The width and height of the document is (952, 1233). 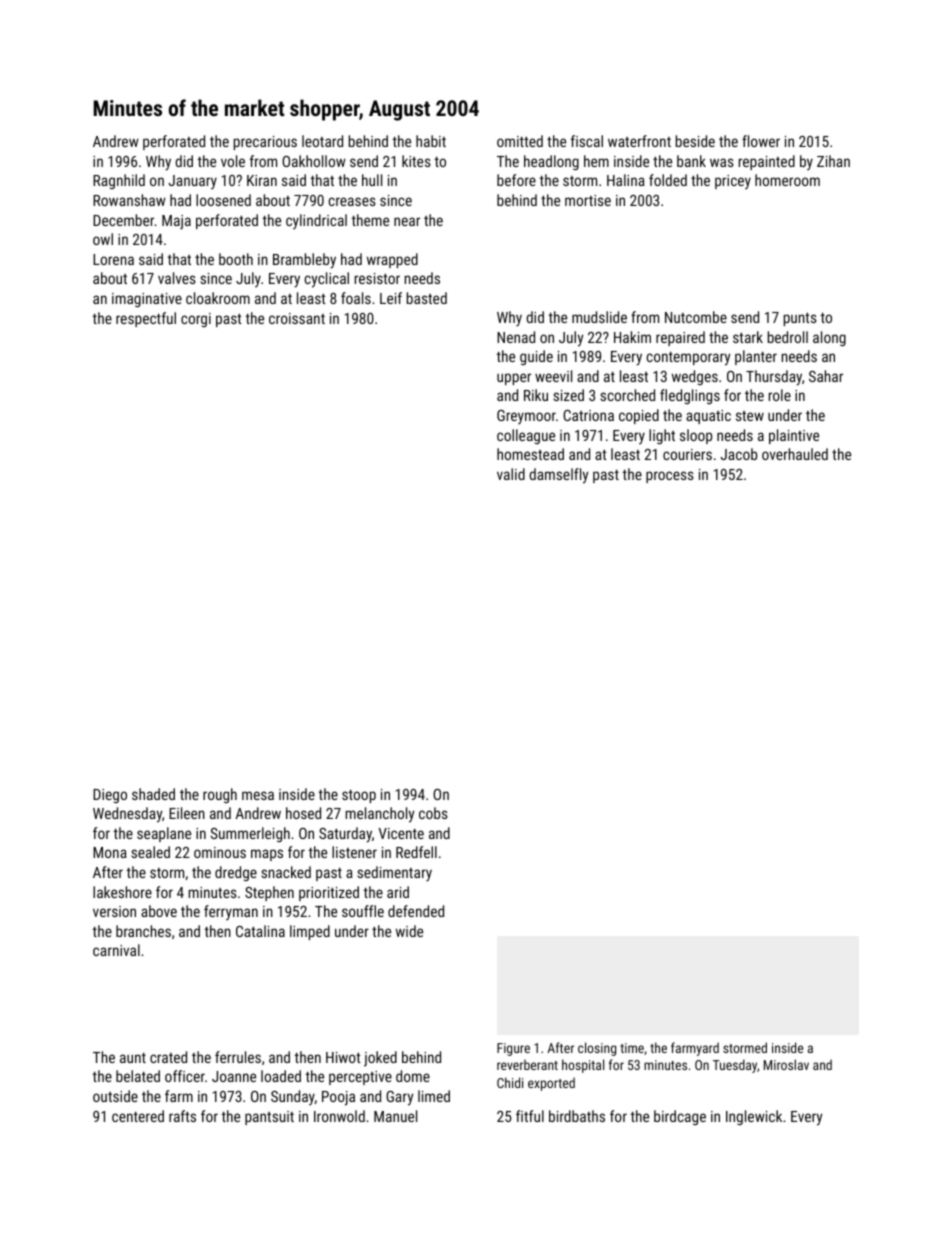 What do you see at coordinates (433, 813) in the document?
I see `cobs` at bounding box center [433, 813].
